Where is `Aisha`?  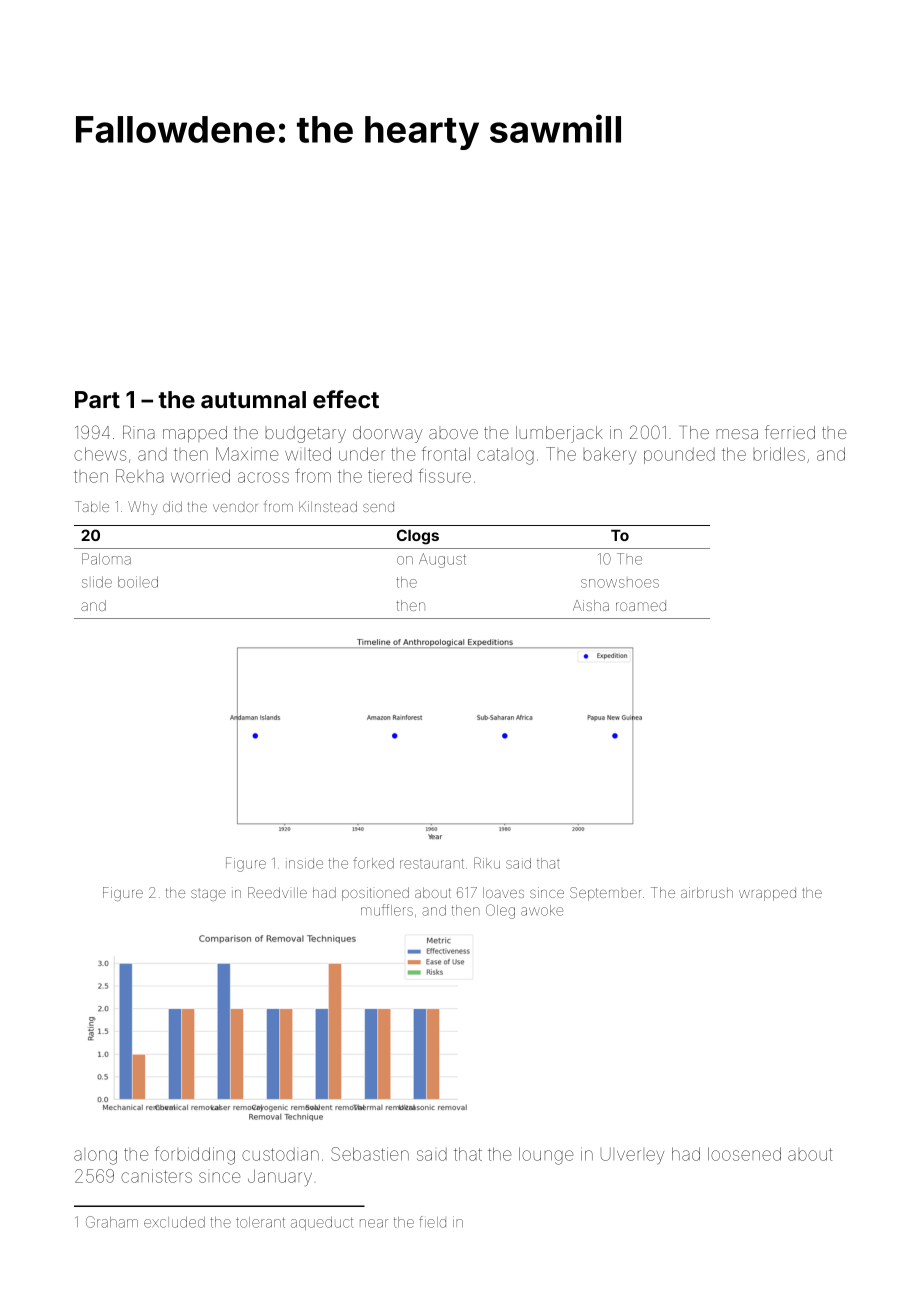 Aisha is located at coordinates (591, 605).
